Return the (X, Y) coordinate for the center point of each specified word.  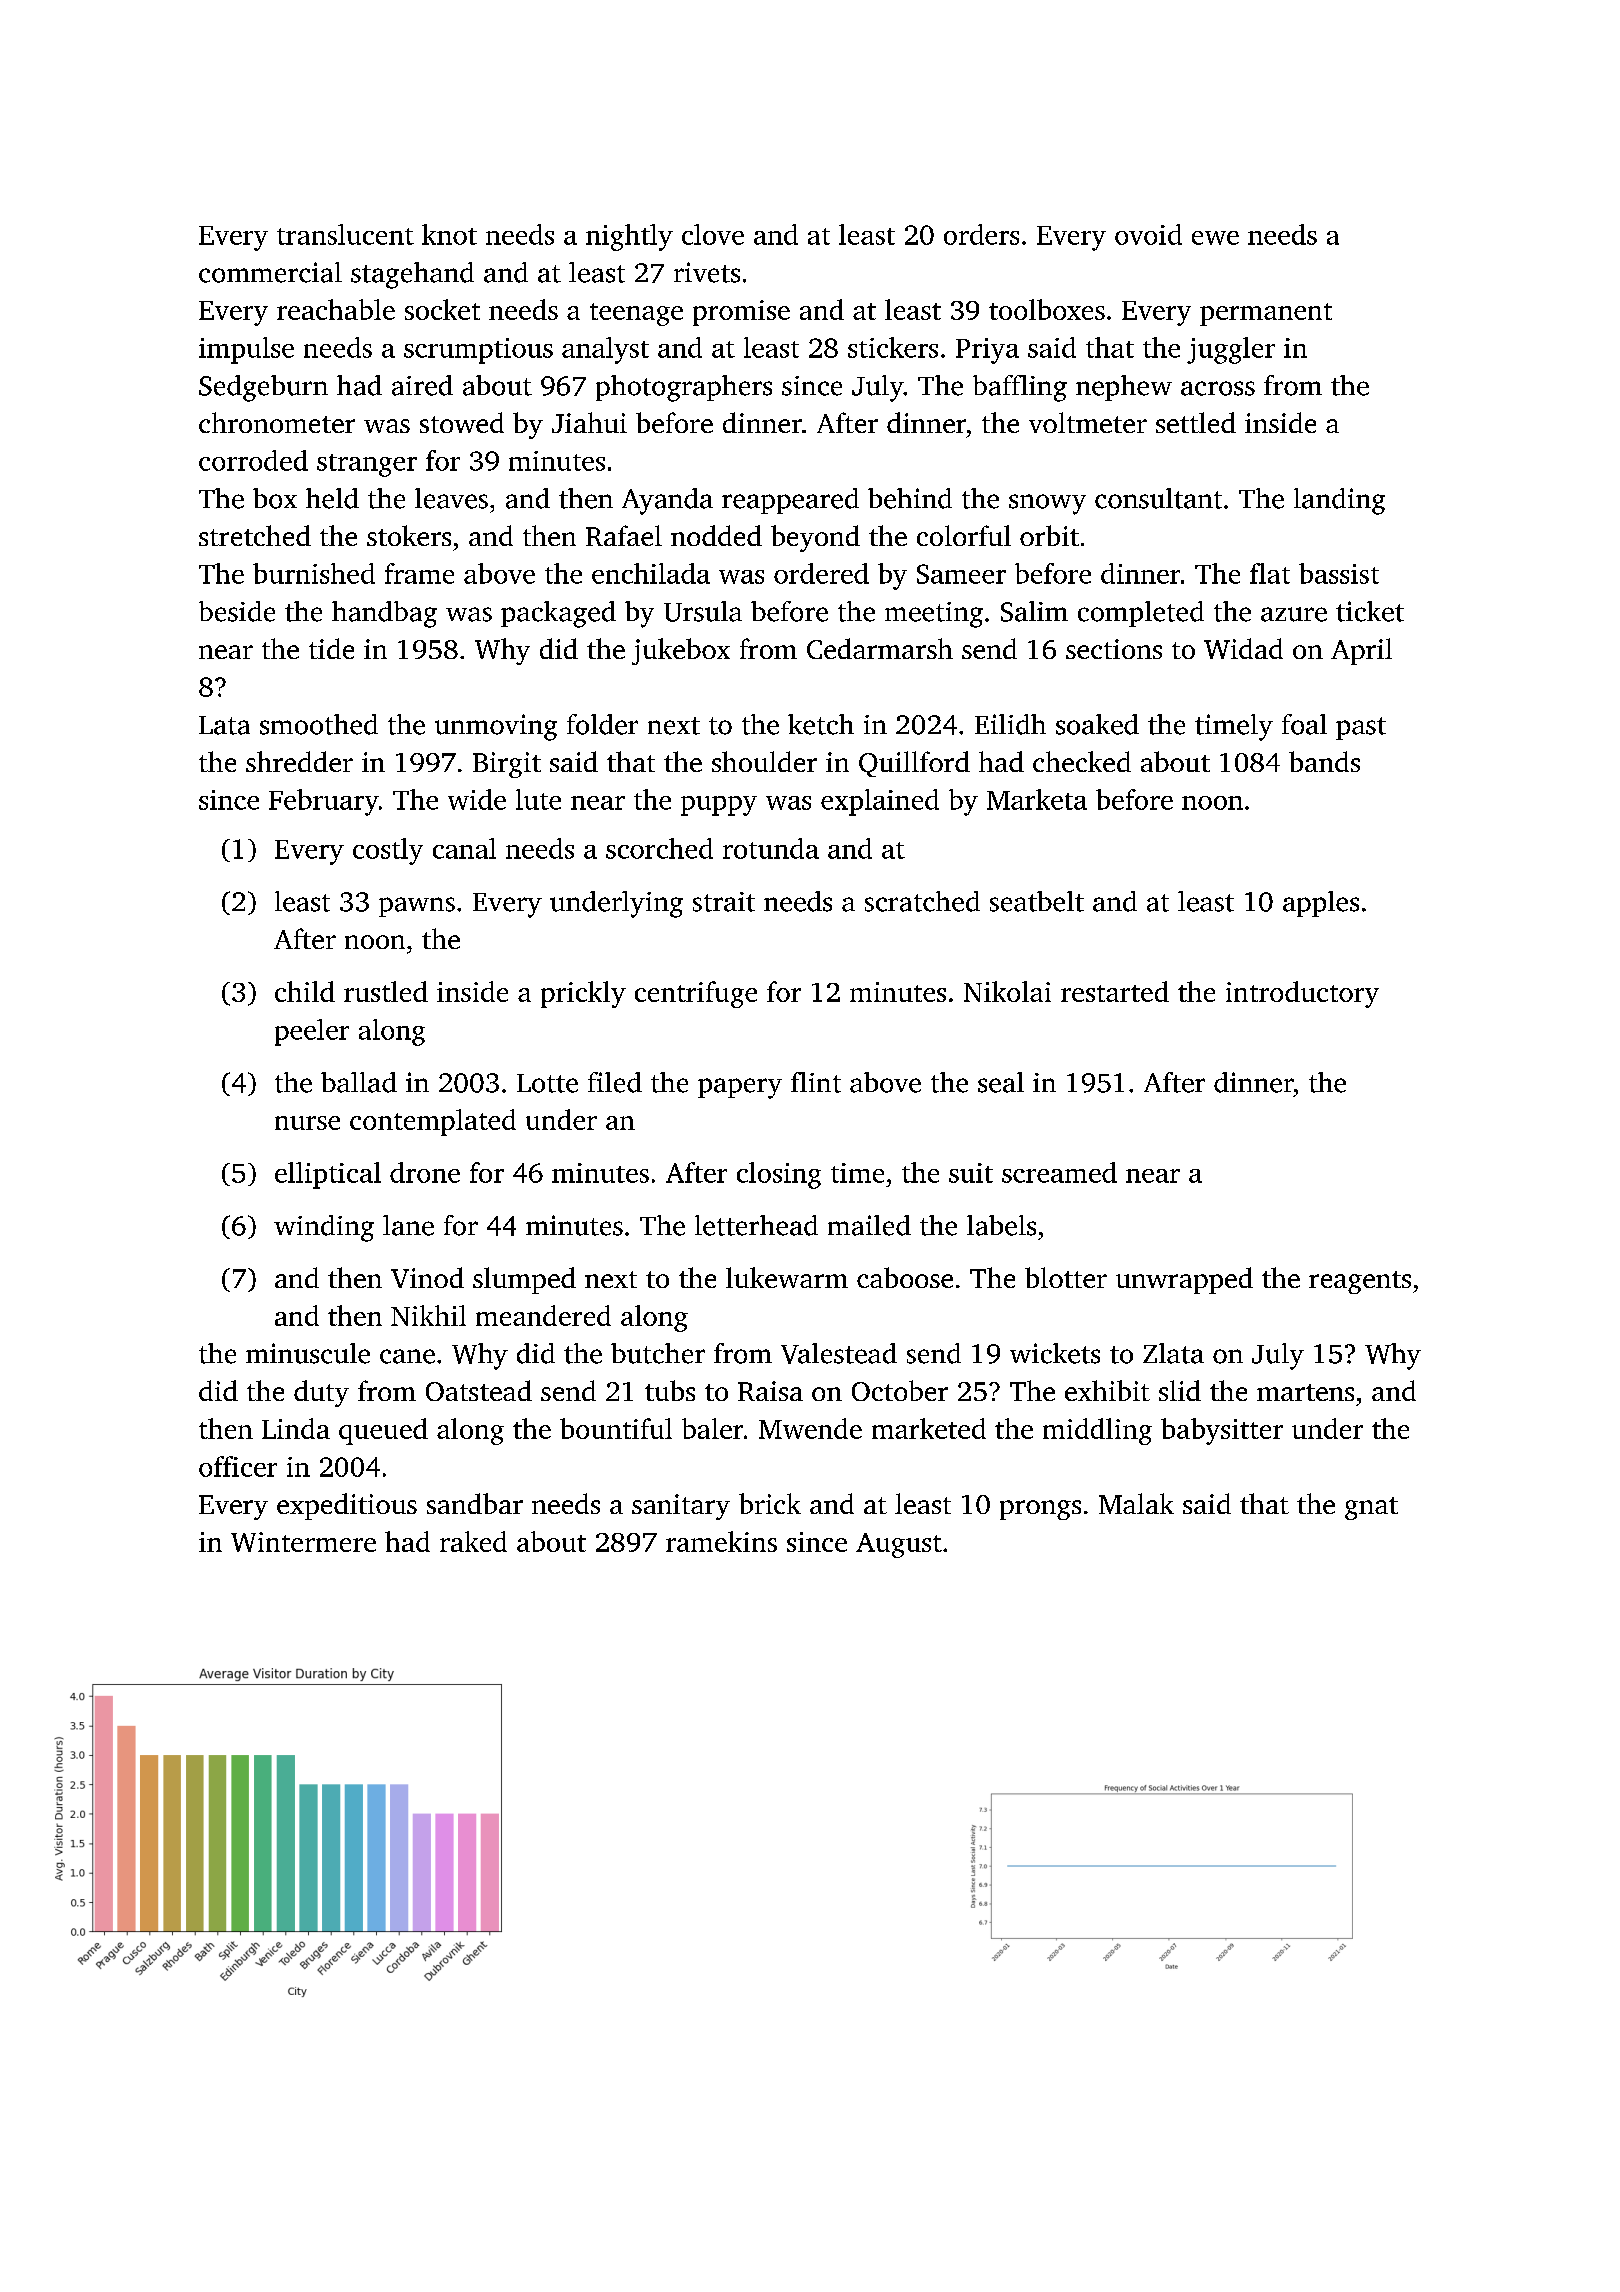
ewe (1215, 238)
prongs (1040, 1510)
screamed (1059, 1172)
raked (473, 1541)
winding (324, 1228)
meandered (543, 1315)
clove (713, 234)
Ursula (703, 611)
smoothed (319, 724)
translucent (345, 234)
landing (1339, 501)
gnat (1371, 1508)
